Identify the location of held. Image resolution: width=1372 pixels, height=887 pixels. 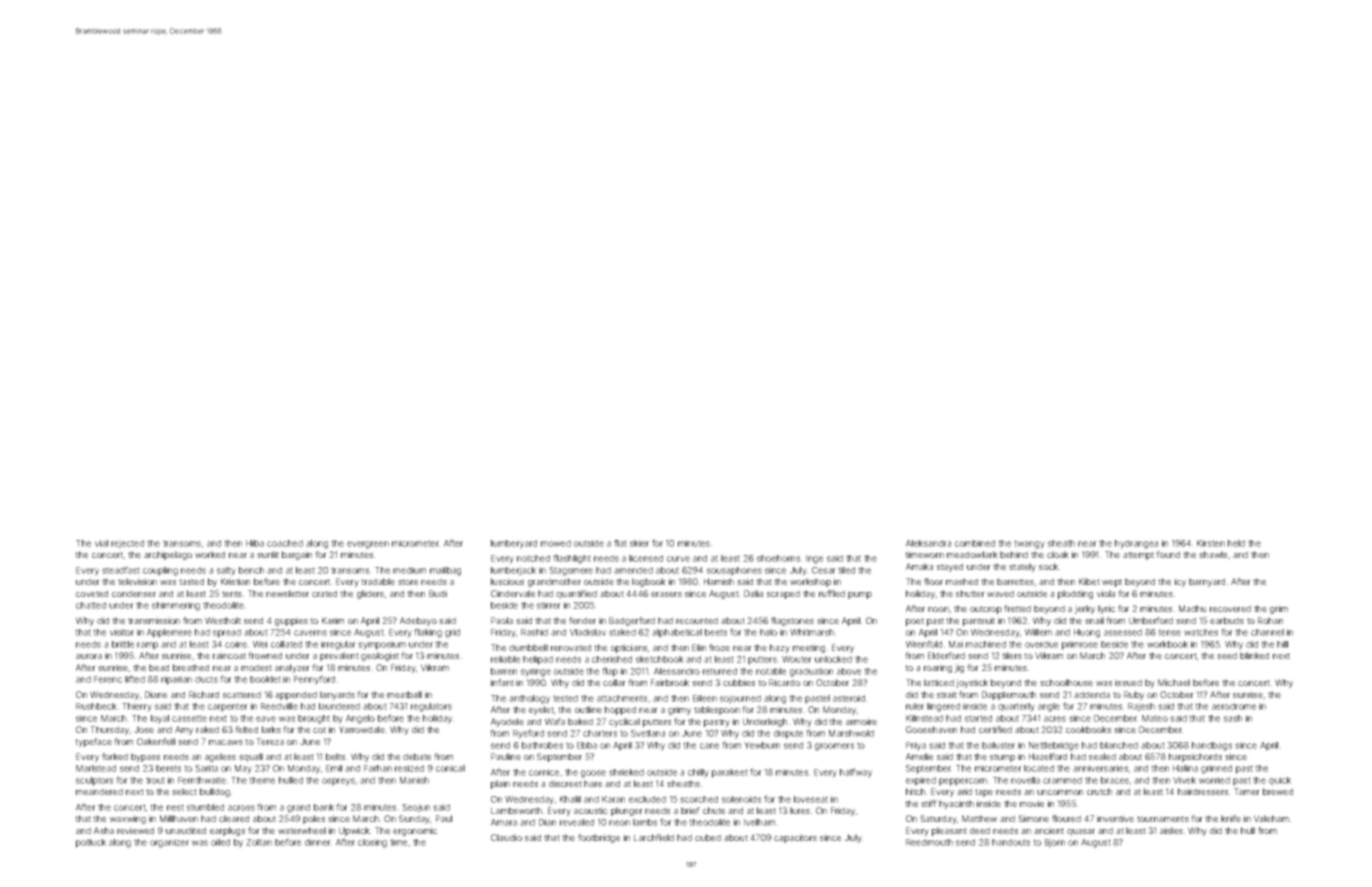
(1236, 543).
